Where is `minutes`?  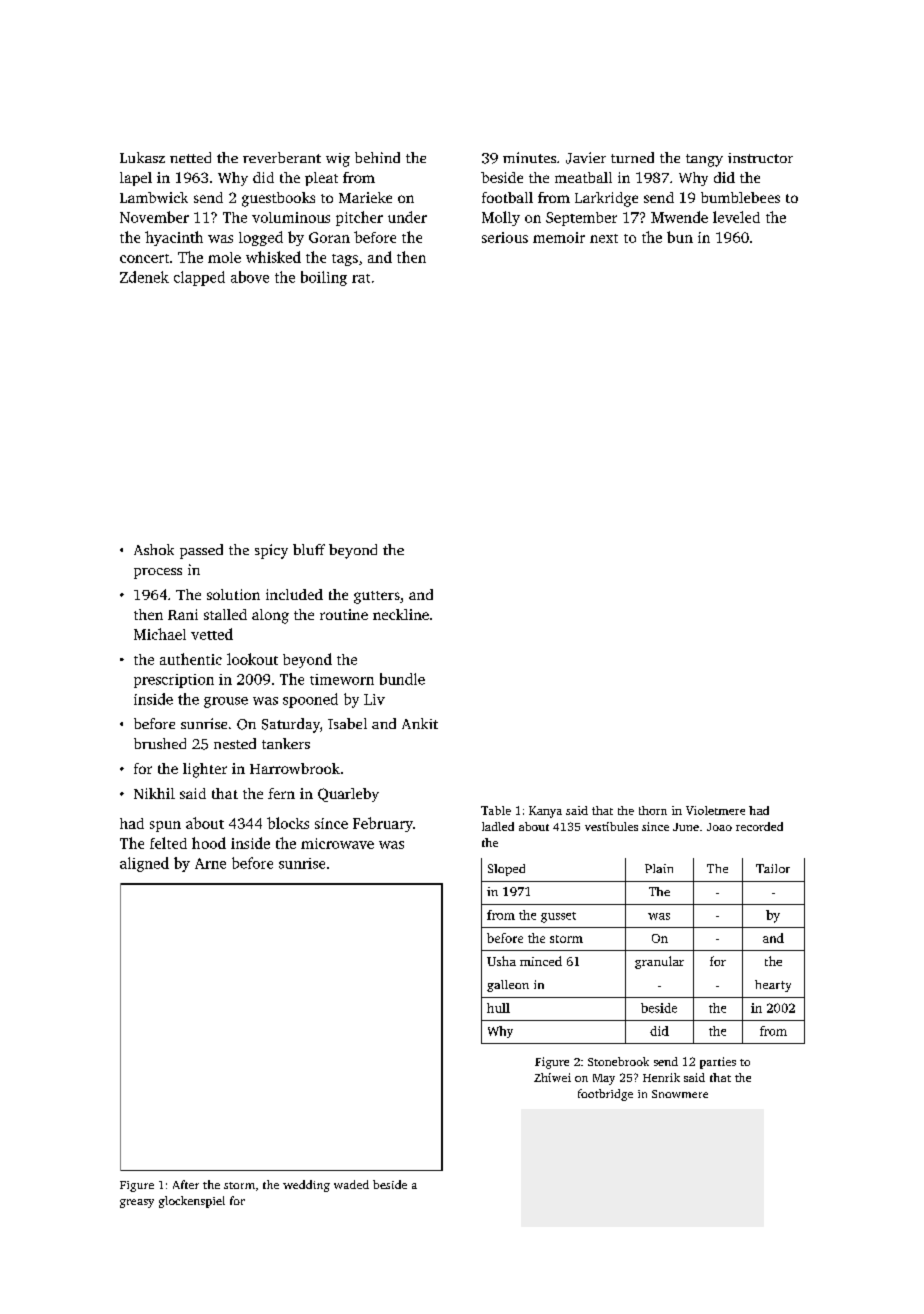
minutes is located at coordinates (529, 157).
